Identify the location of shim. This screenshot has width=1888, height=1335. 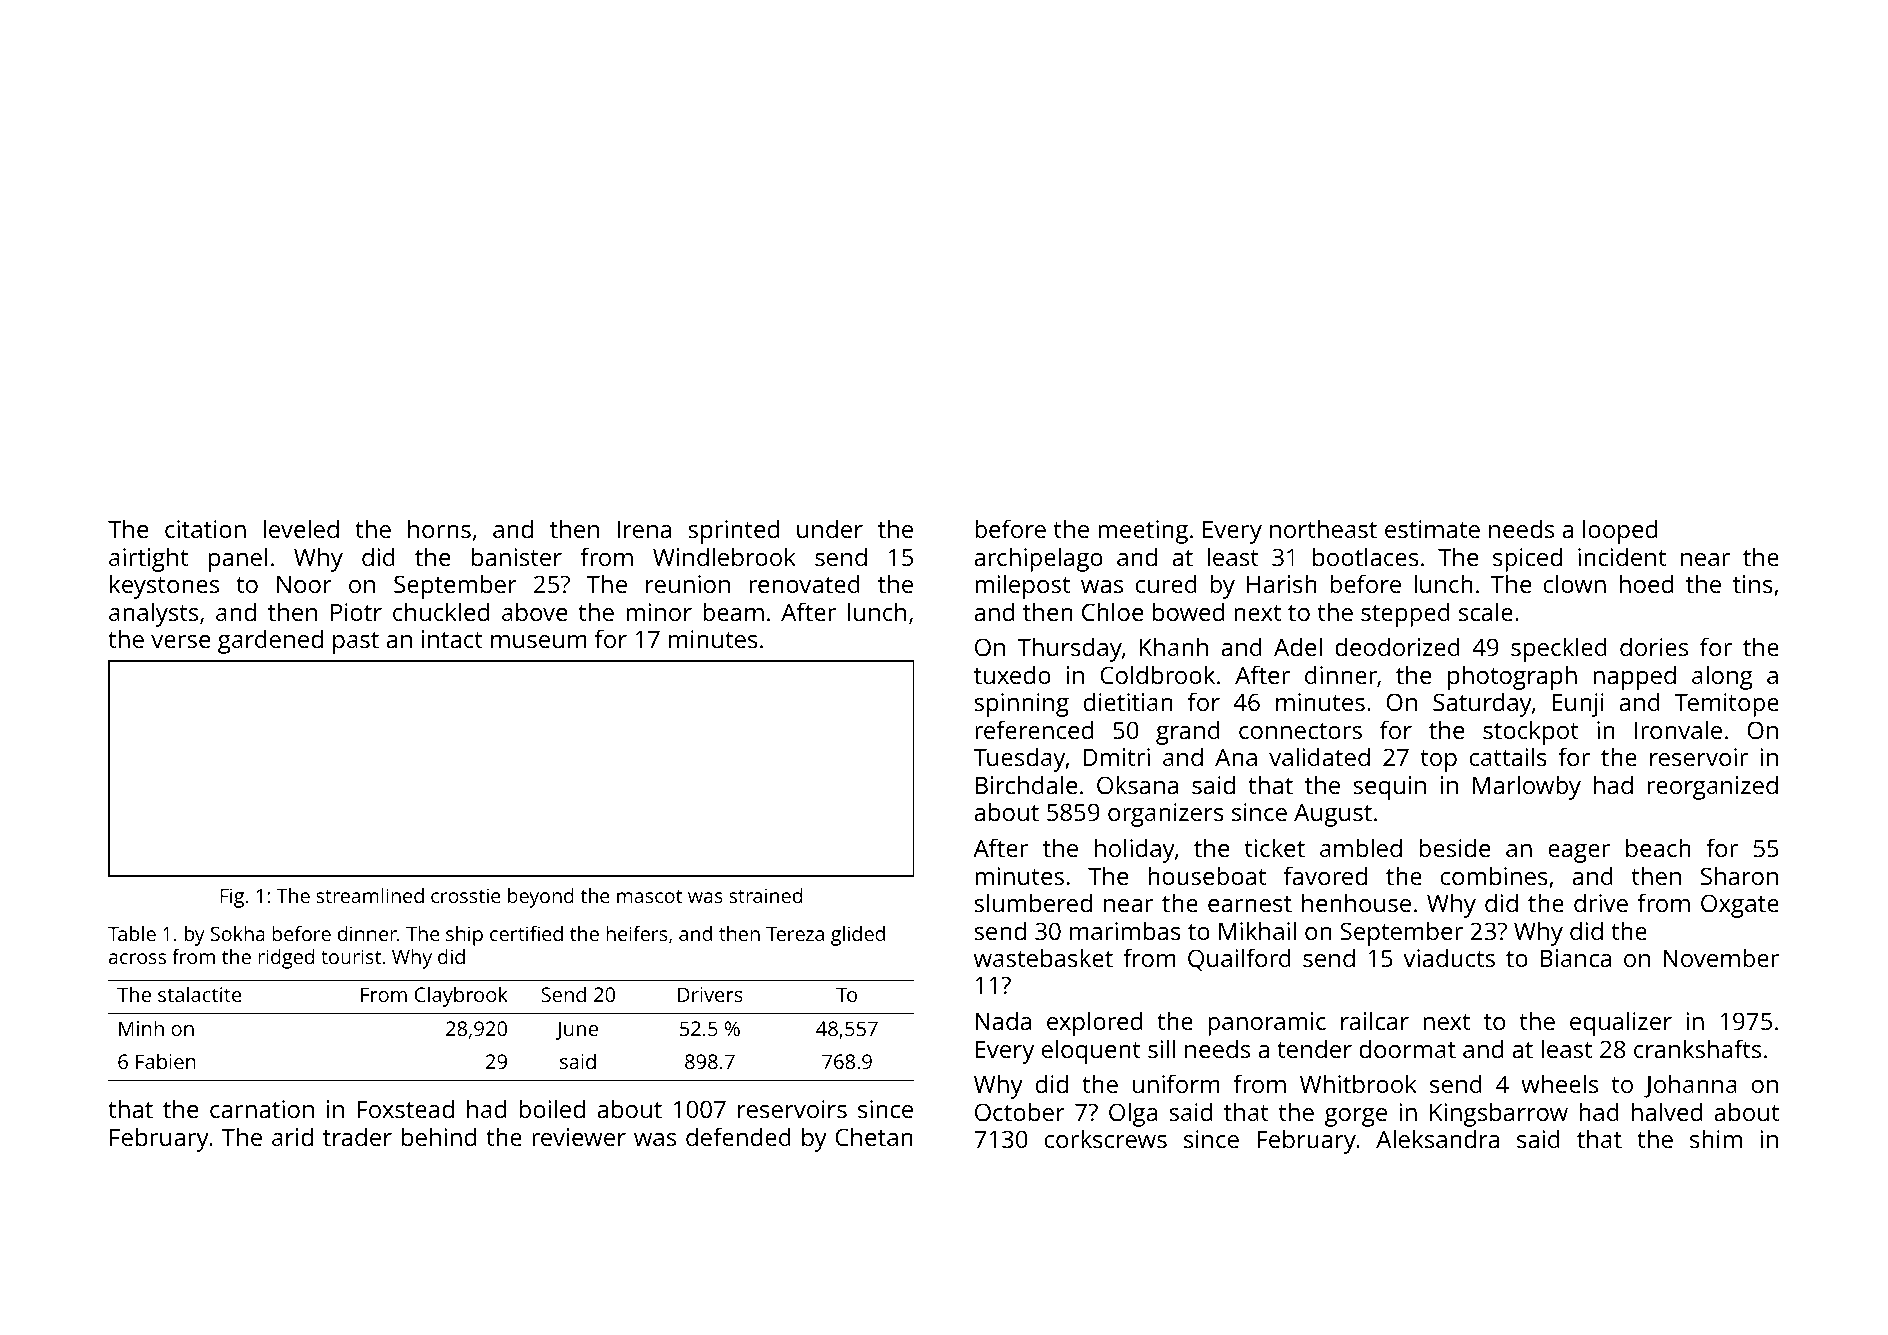
(1716, 1138).
